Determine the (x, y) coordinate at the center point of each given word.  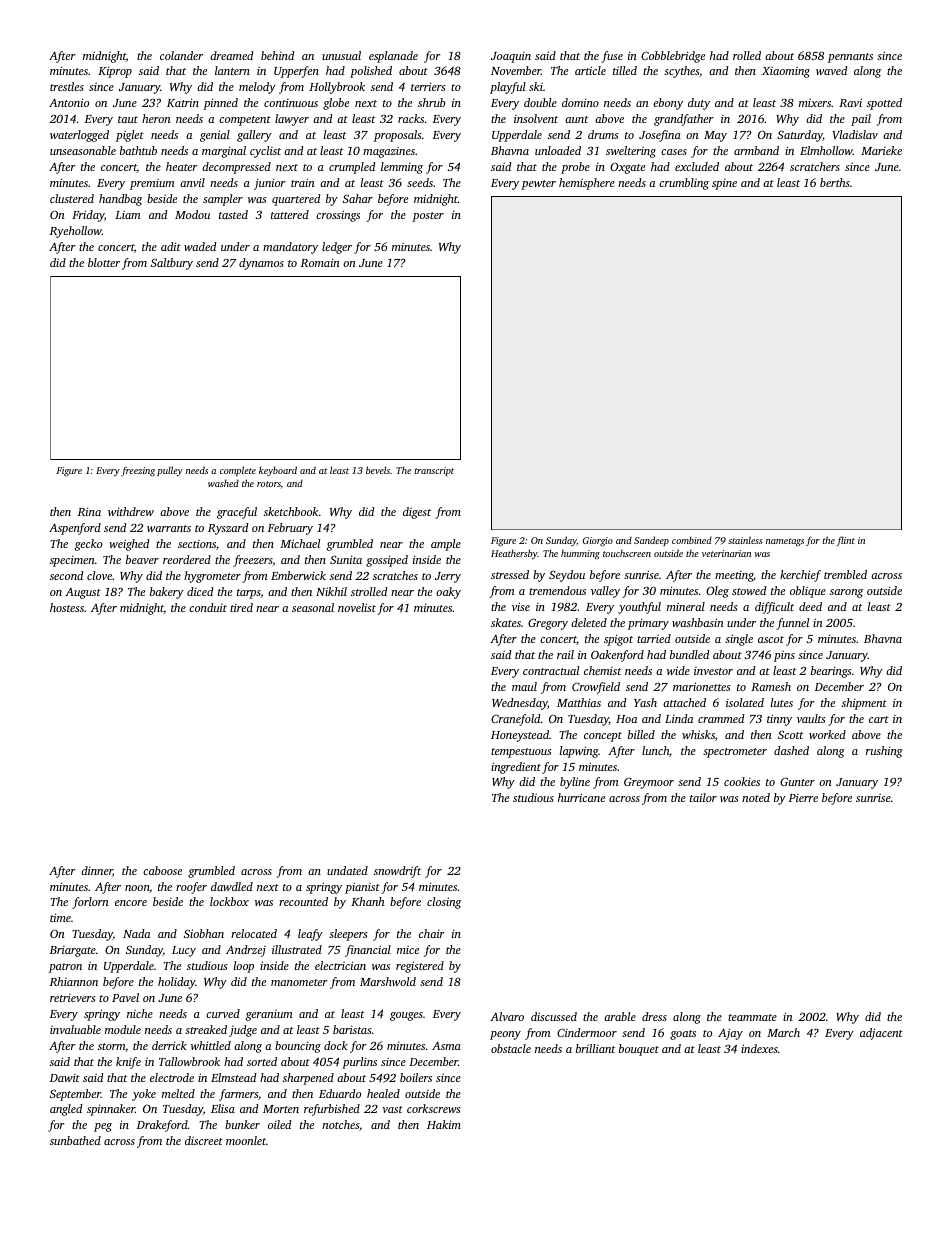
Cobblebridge (673, 57)
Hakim (444, 1124)
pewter (538, 185)
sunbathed (75, 1140)
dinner (97, 871)
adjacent (881, 1034)
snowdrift (397, 872)
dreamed (232, 55)
